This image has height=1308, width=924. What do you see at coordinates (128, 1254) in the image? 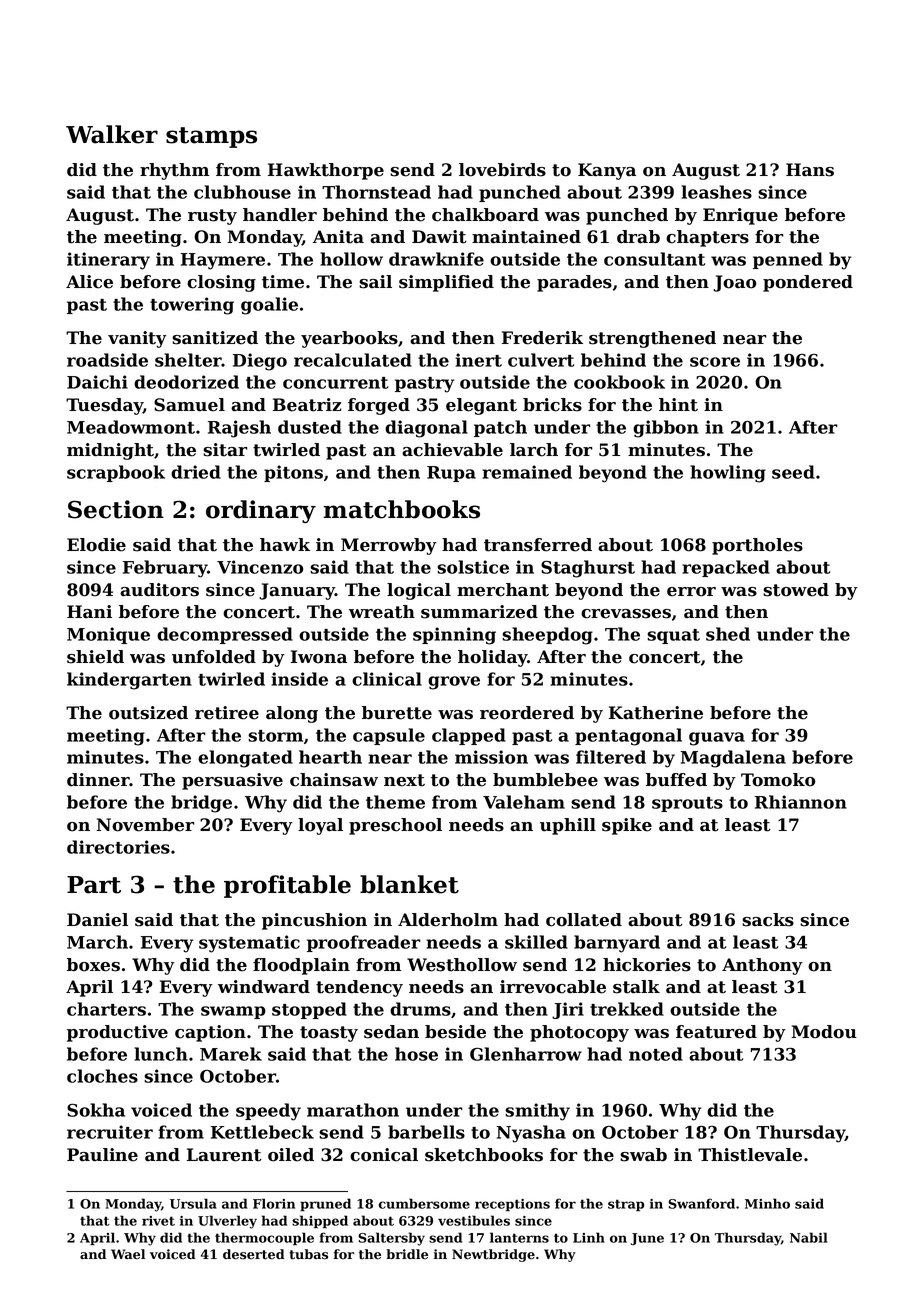
I see `Wael` at bounding box center [128, 1254].
